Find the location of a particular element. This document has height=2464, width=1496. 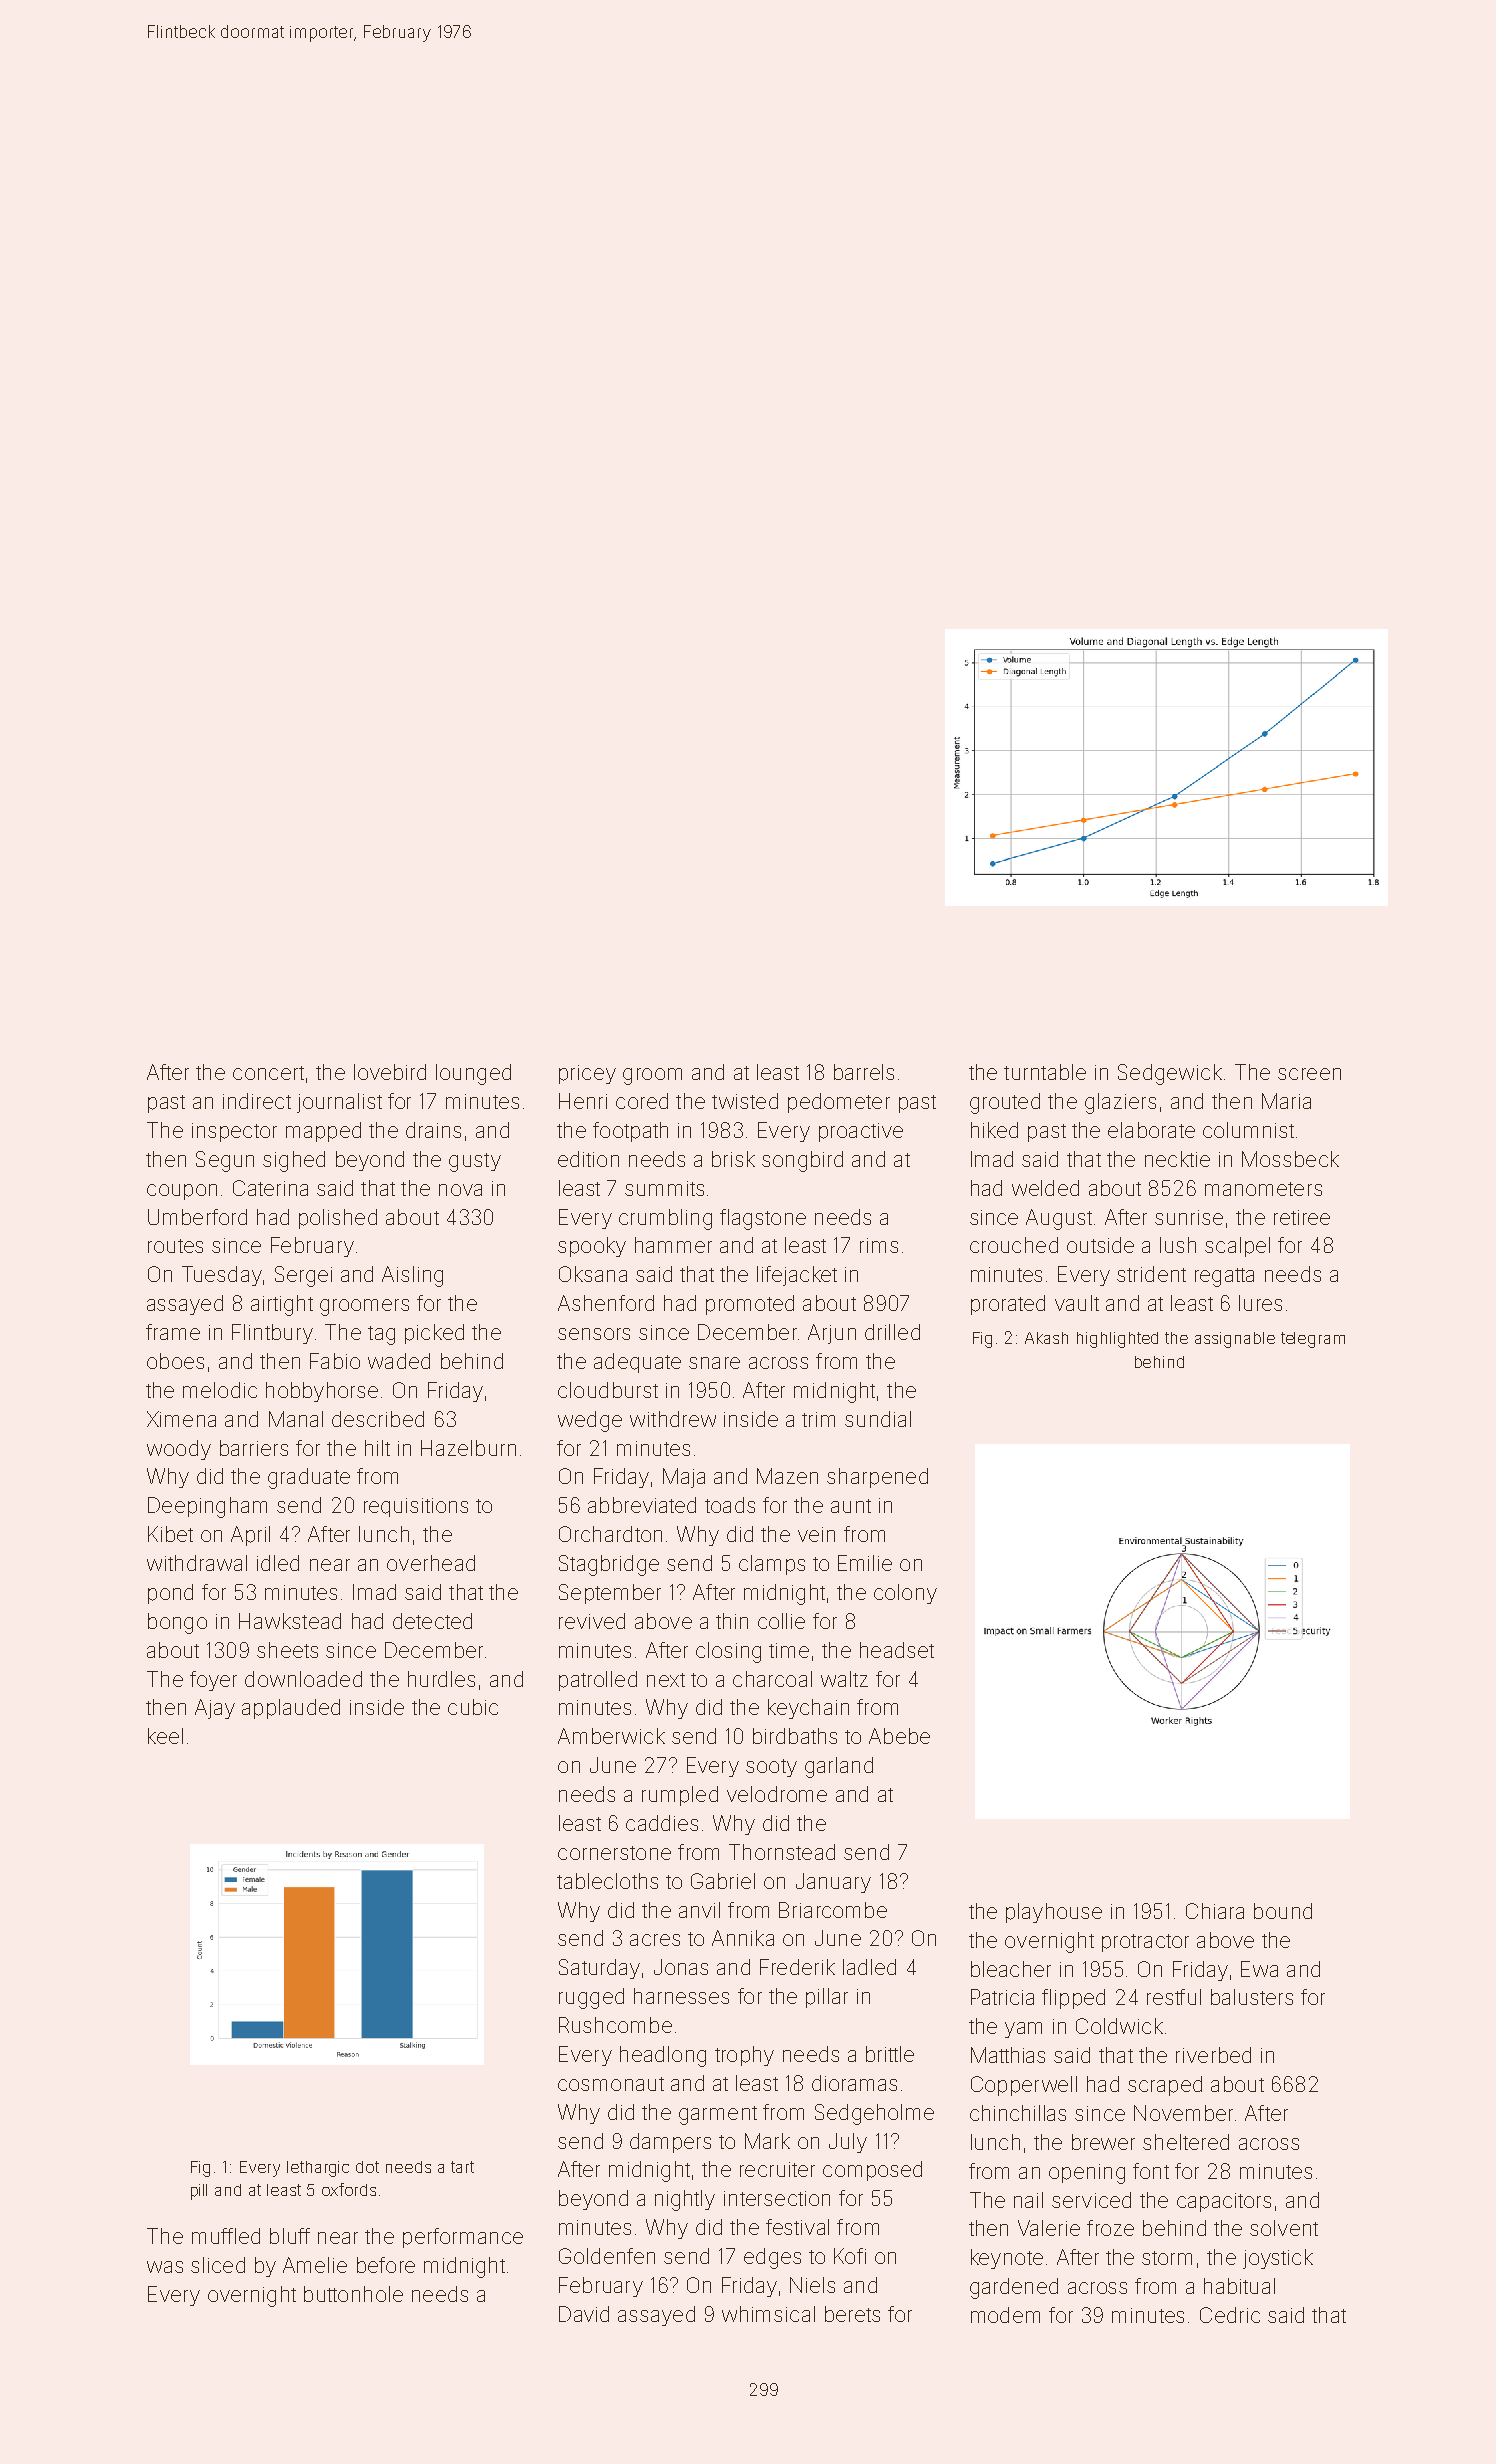

trophy is located at coordinates (744, 2056).
